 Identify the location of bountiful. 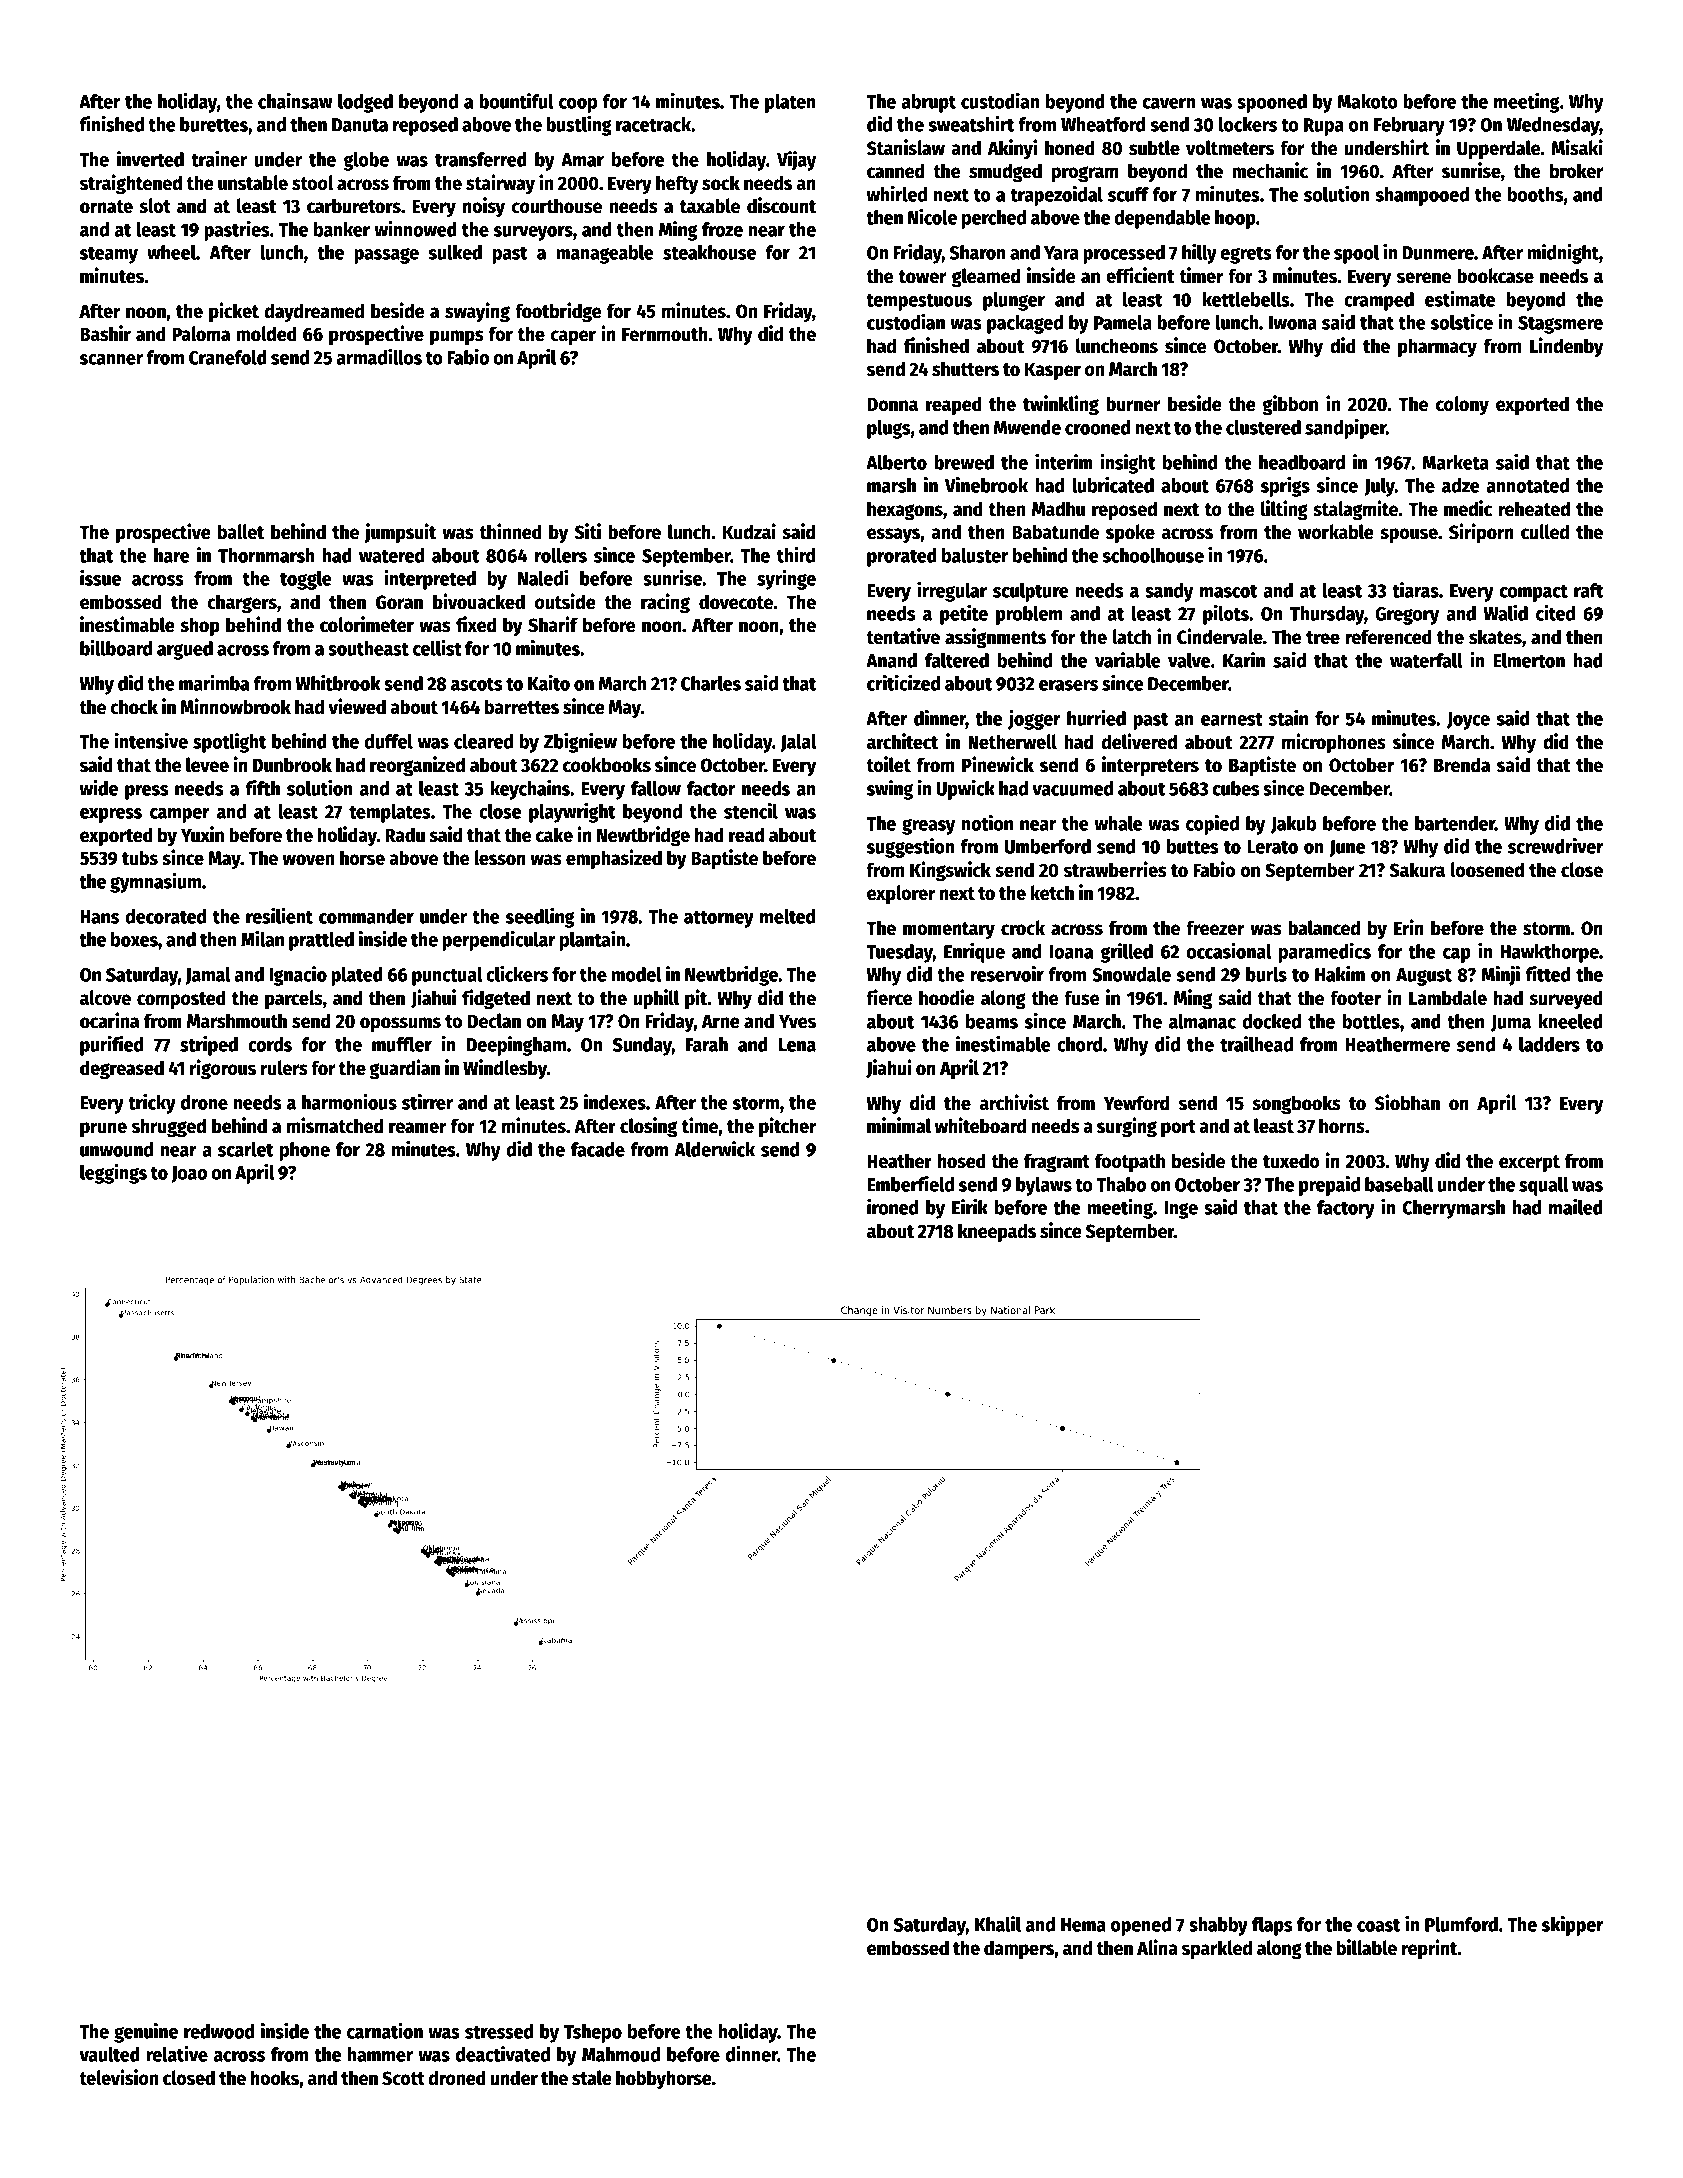
(516, 101).
